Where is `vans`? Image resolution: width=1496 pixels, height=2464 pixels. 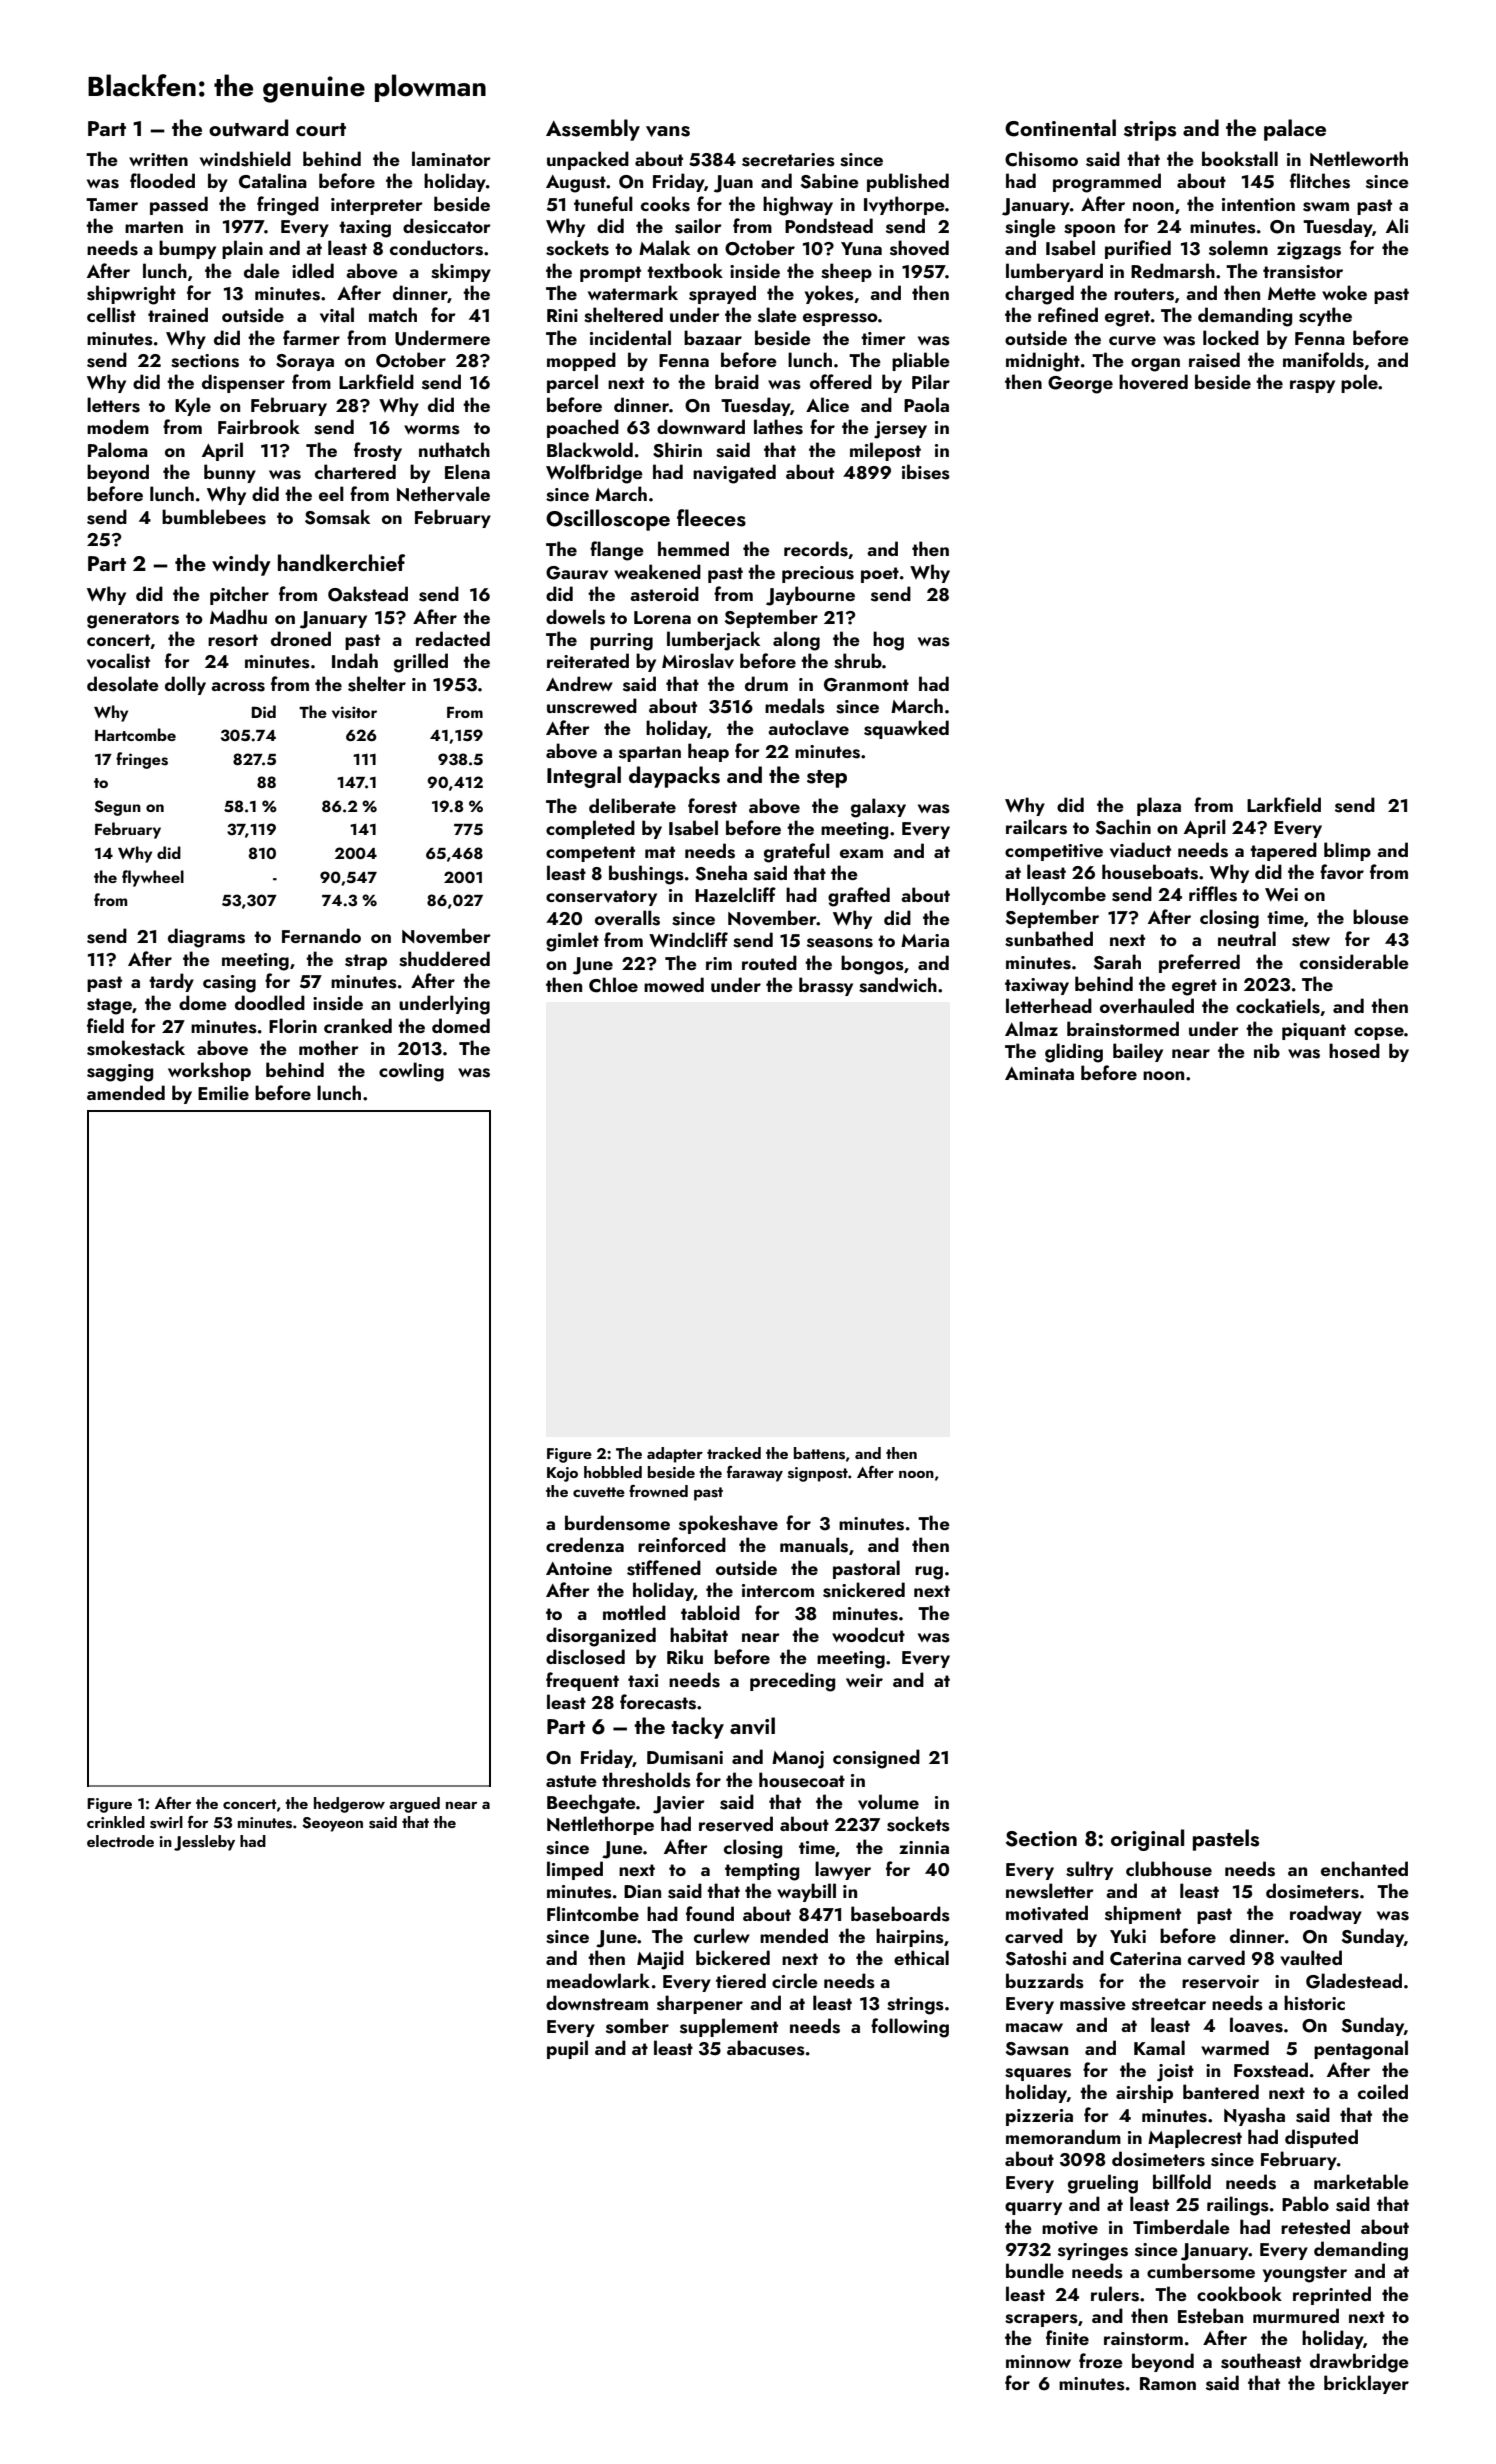 vans is located at coordinates (668, 131).
